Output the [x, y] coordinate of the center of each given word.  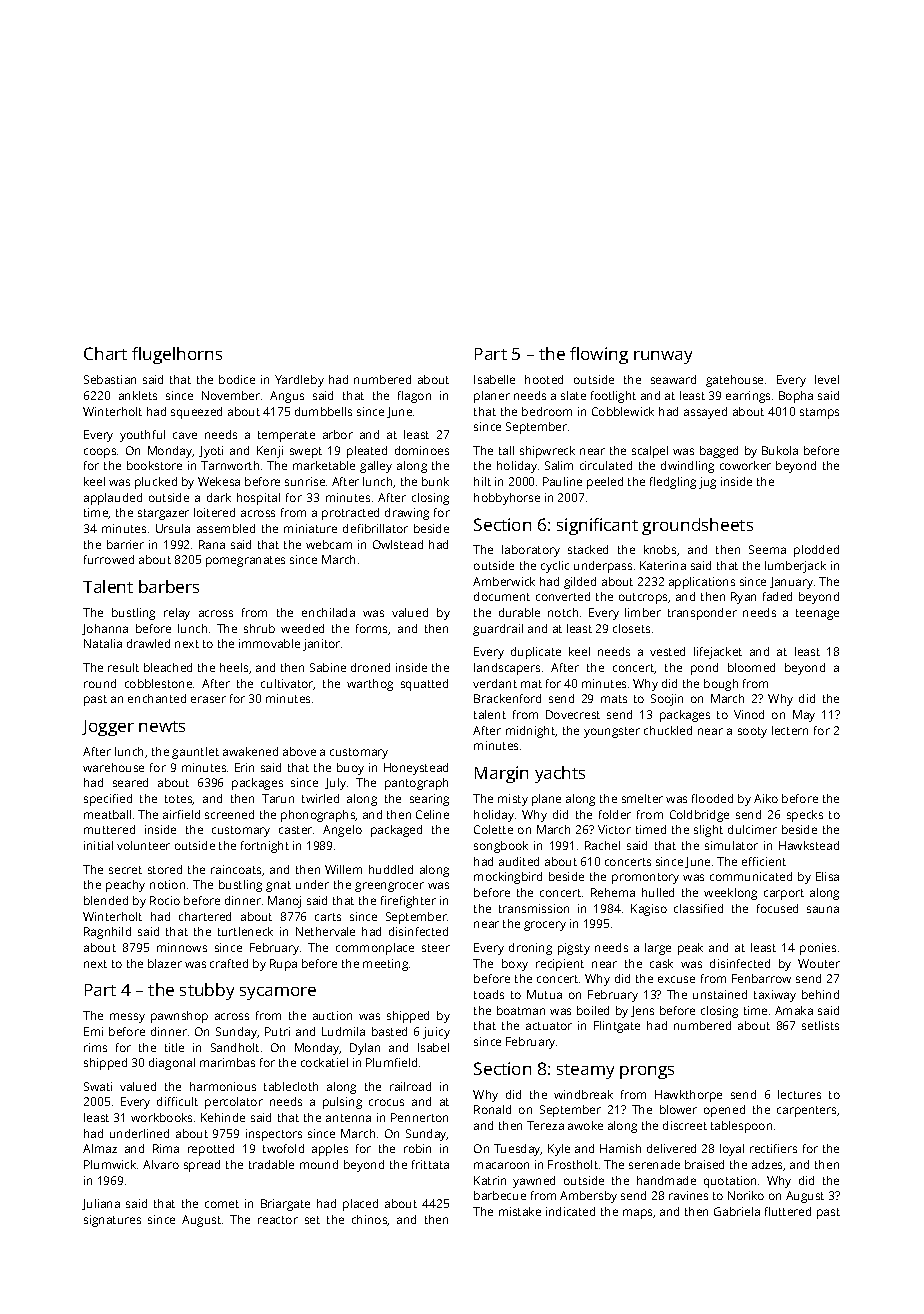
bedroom [547, 411]
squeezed [196, 413]
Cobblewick [623, 411]
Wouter [819, 963]
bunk [435, 481]
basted [389, 1031]
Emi [93, 1031]
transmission [534, 908]
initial [98, 845]
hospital [258, 499]
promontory [645, 878]
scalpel [650, 452]
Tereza [545, 1125]
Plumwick [110, 1164]
